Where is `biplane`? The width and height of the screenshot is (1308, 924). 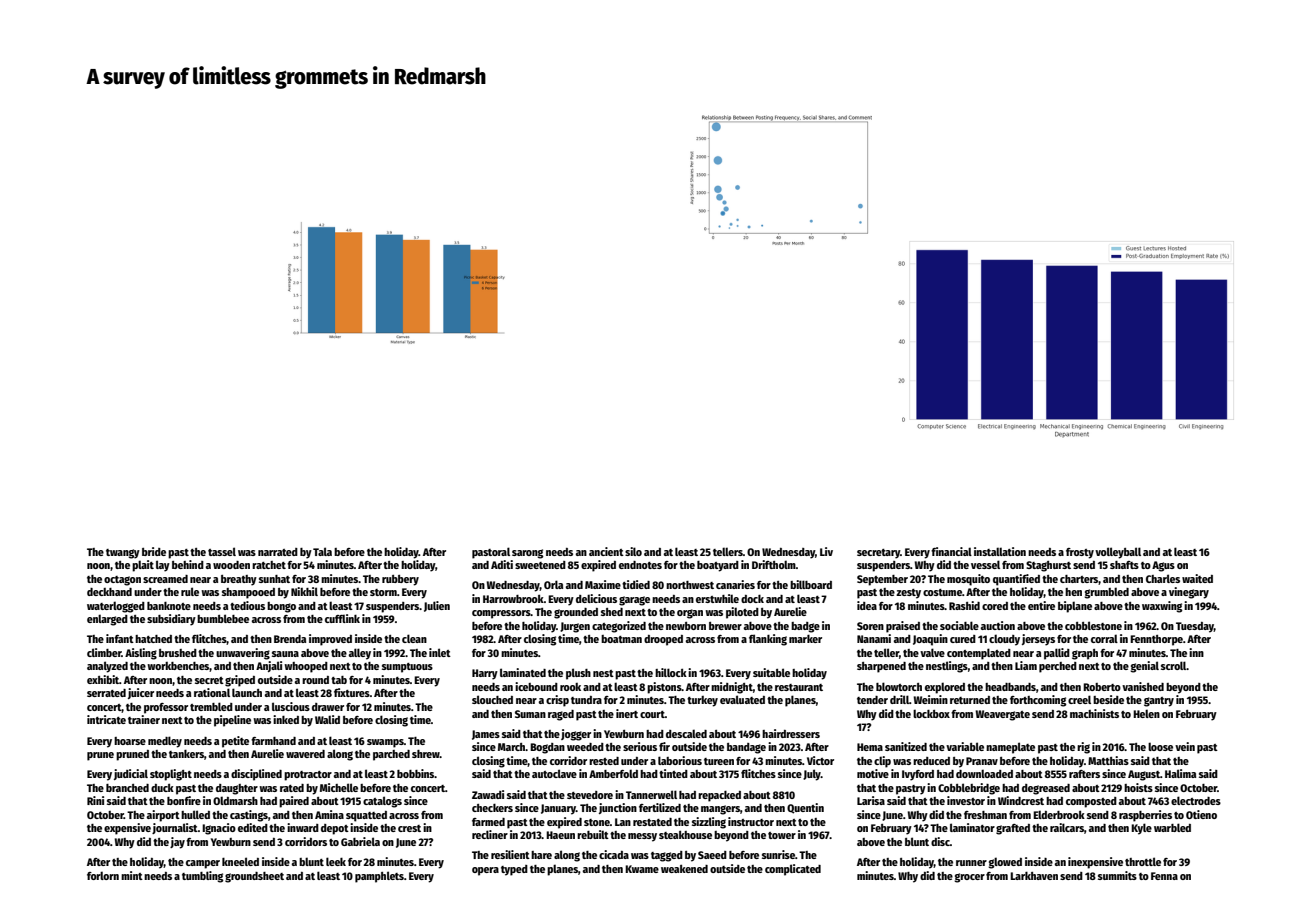 biplane is located at coordinates (1075, 607).
